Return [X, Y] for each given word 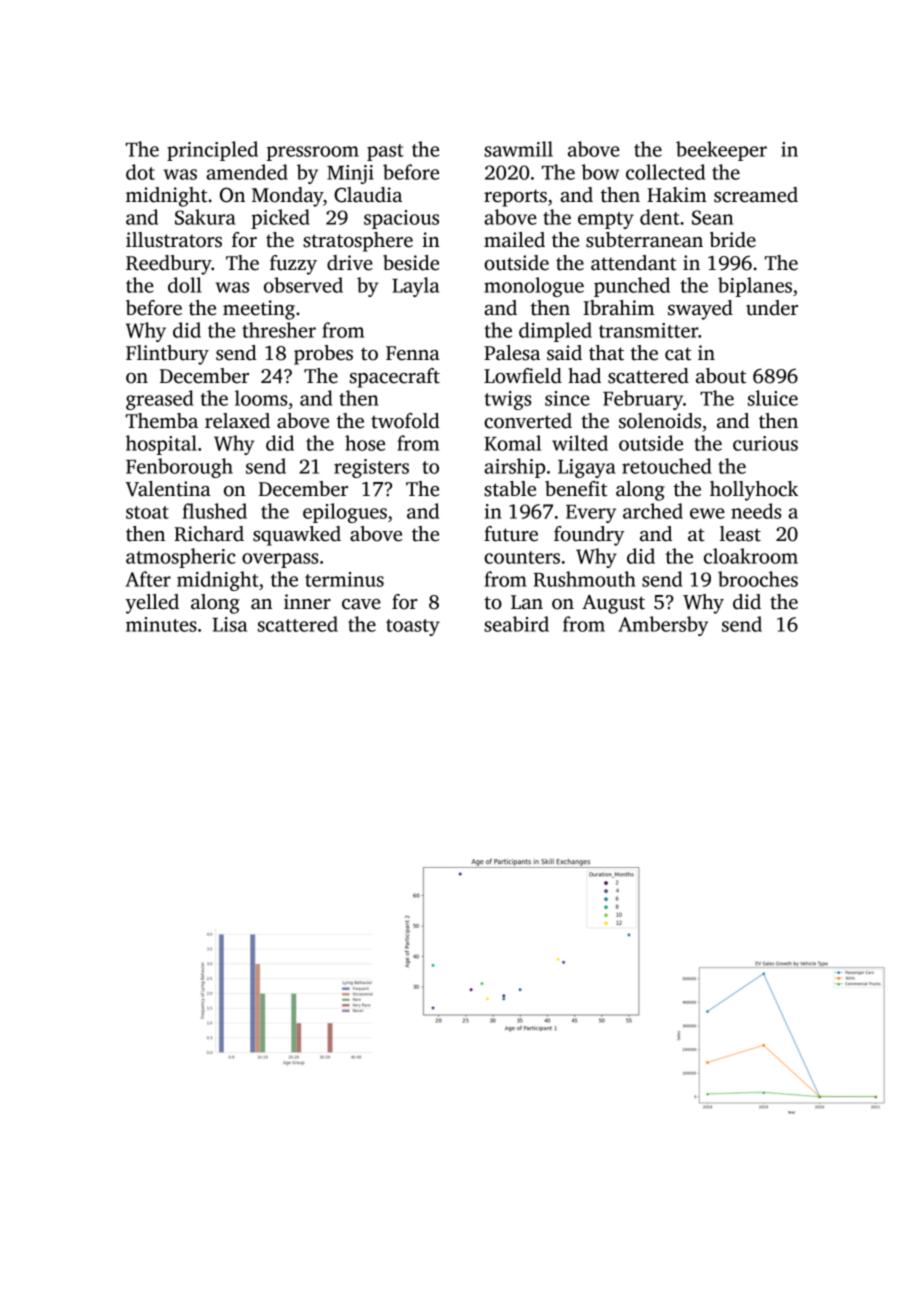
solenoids [660, 421]
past [385, 152]
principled [212, 151]
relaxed [237, 421]
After [148, 579]
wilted [580, 443]
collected [665, 172]
